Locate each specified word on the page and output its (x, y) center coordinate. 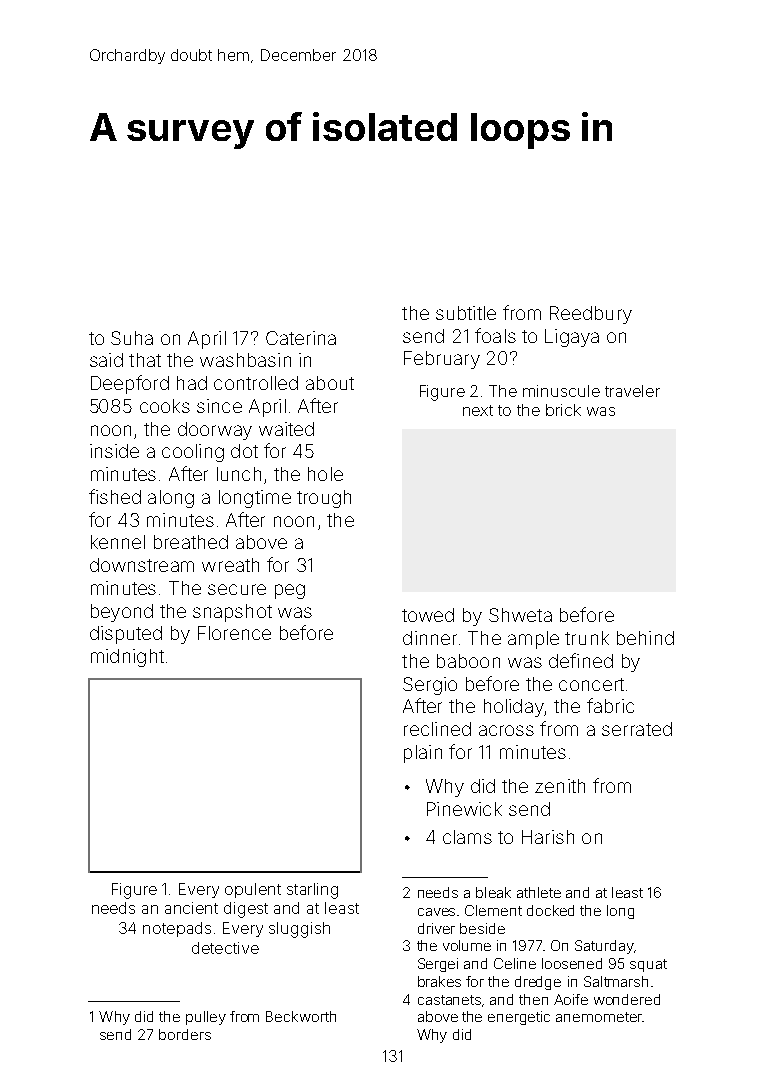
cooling (193, 453)
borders (185, 1034)
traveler (632, 391)
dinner (430, 638)
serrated (637, 729)
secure (237, 589)
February (442, 360)
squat (648, 965)
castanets (449, 1000)
